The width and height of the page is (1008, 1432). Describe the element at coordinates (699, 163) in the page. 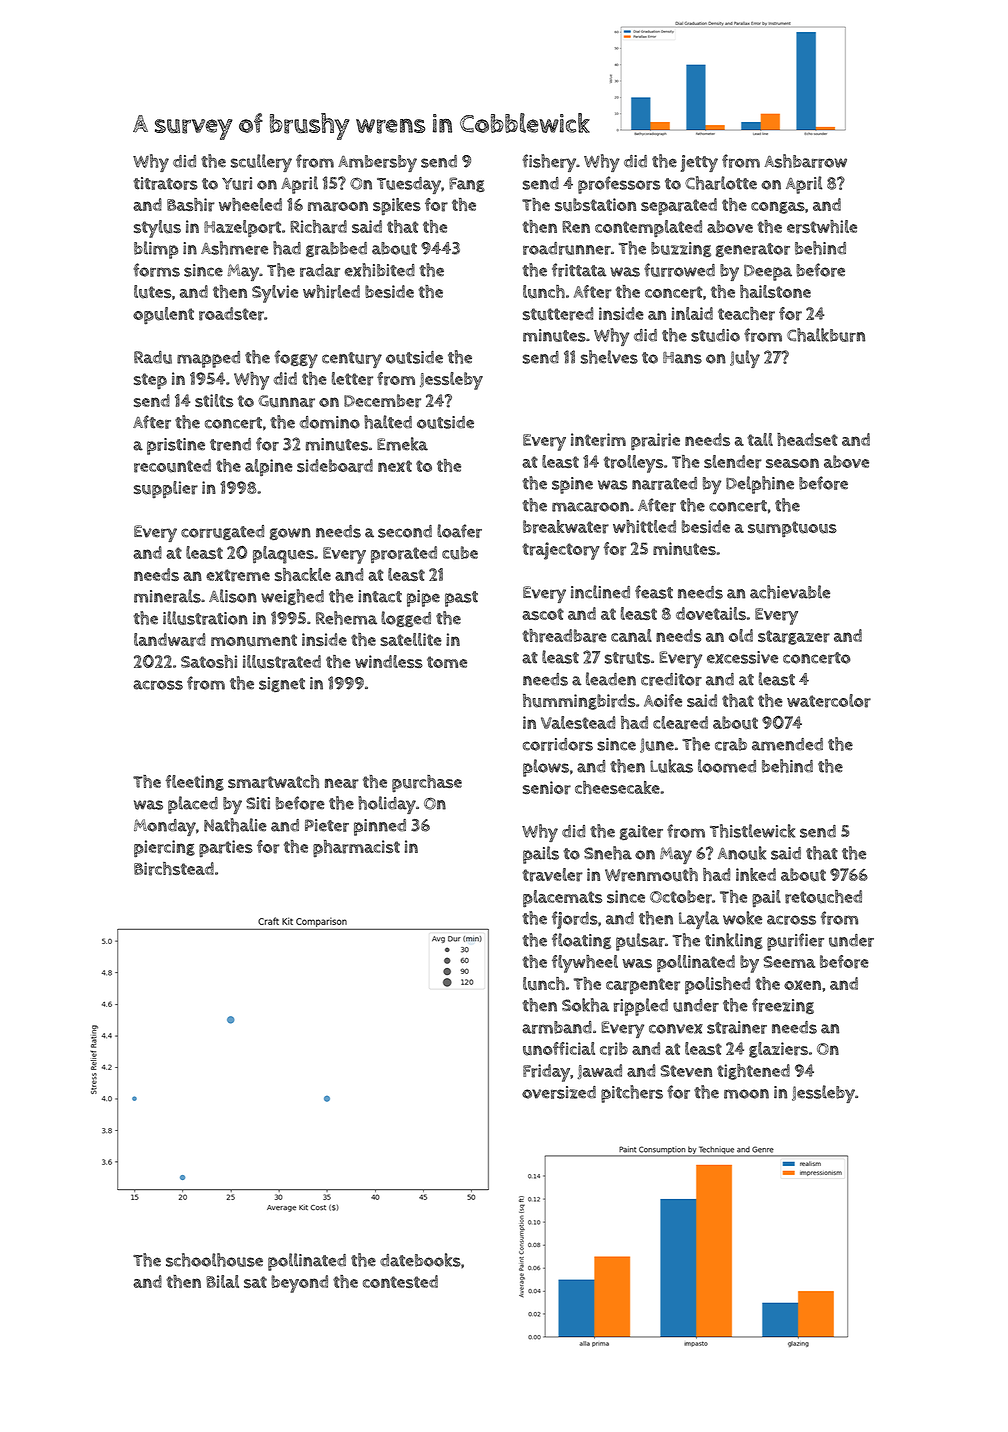

I see `jetty` at that location.
